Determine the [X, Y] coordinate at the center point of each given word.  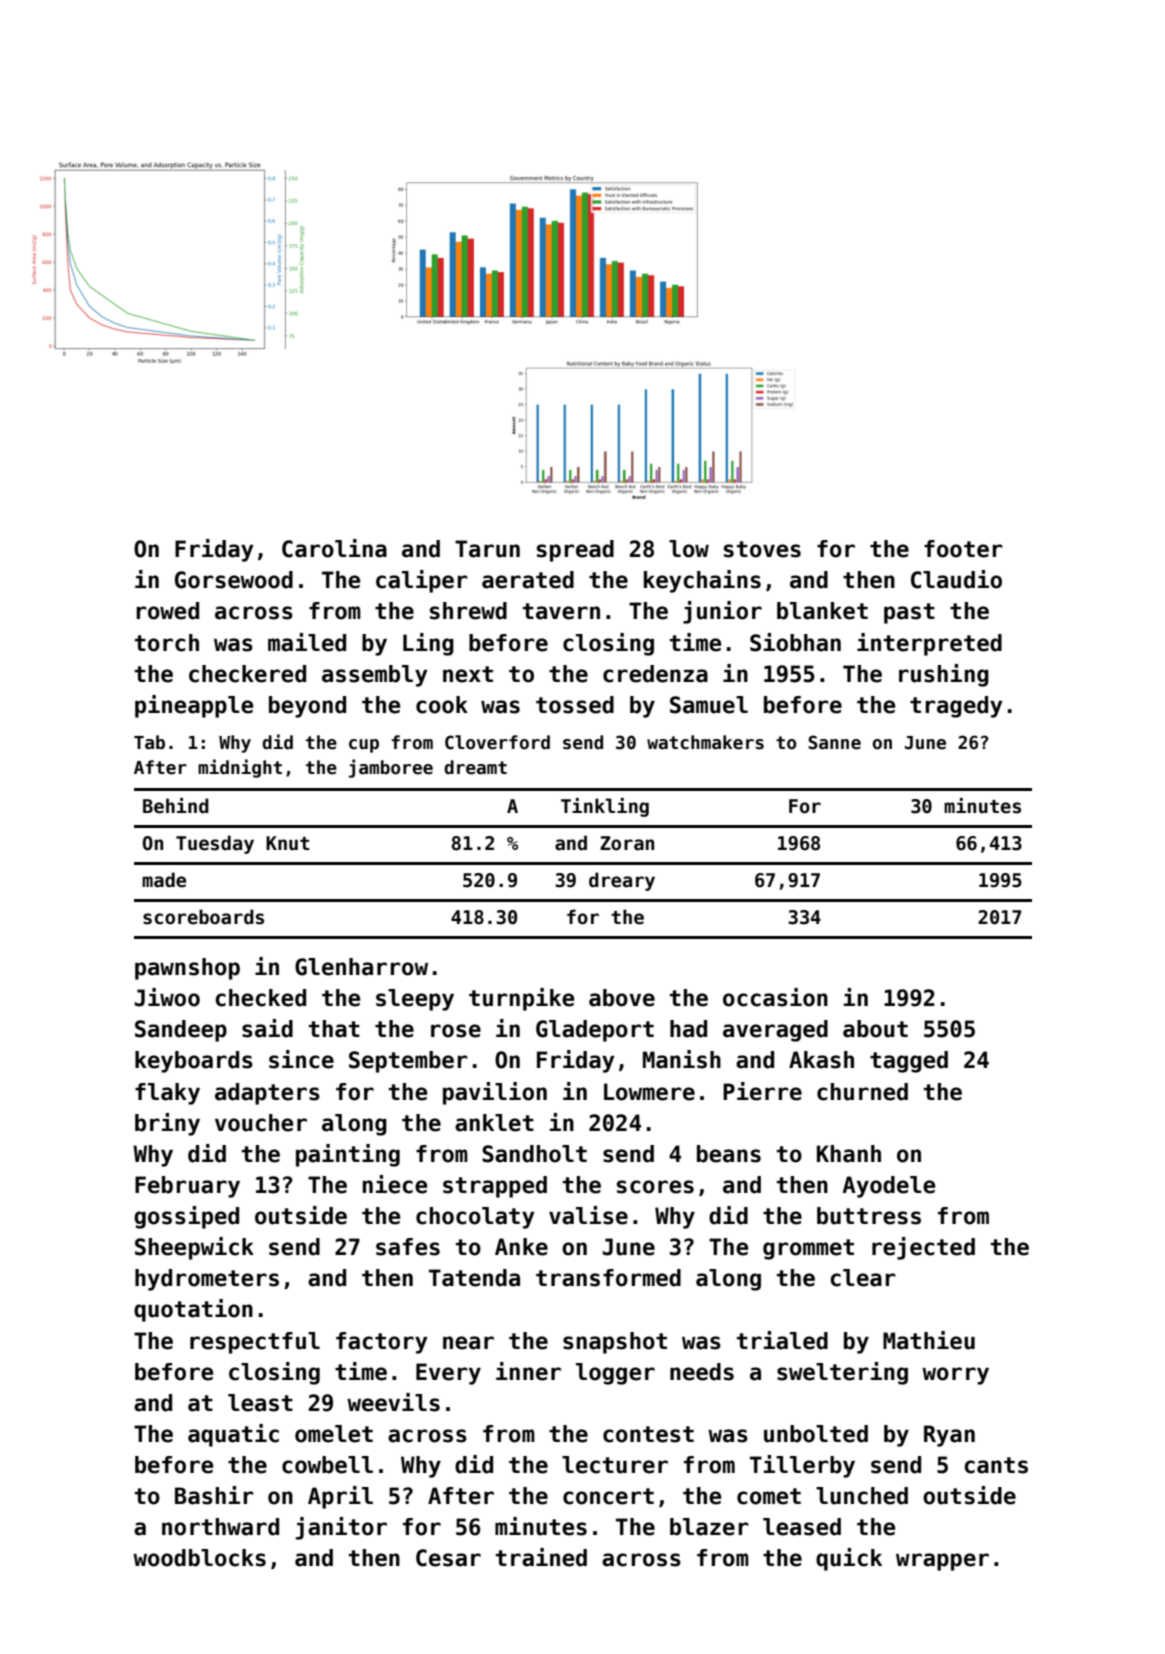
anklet [494, 1123]
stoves [762, 549]
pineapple [194, 706]
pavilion [495, 1093]
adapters [267, 1094]
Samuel [709, 705]
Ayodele [888, 1187]
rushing [944, 675]
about [875, 1029]
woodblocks [199, 1558]
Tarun [487, 549]
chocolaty [475, 1218]
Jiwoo [167, 997]
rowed [167, 611]
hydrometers [207, 1280]
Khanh [849, 1154]
